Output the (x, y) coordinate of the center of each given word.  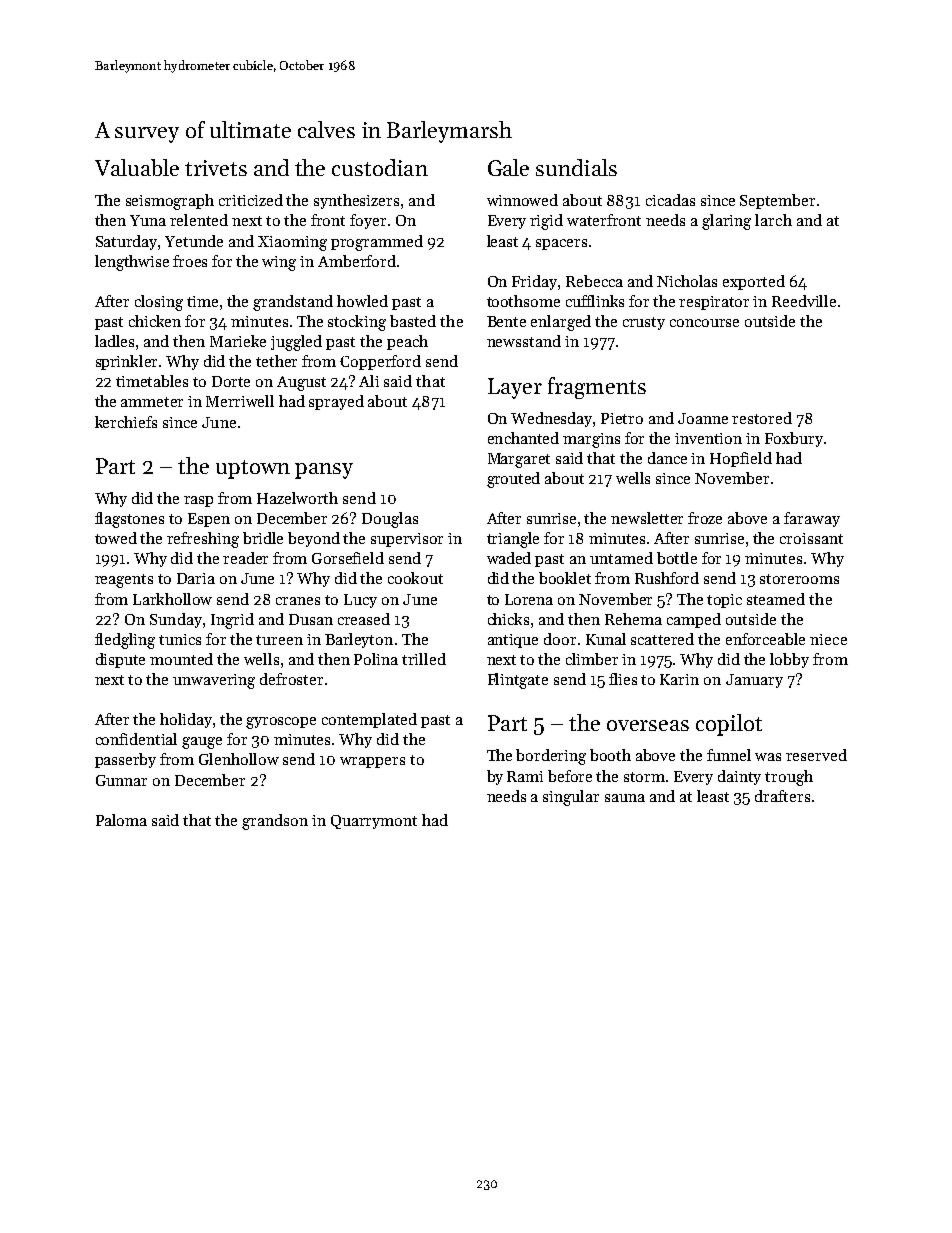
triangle (513, 540)
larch (773, 220)
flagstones (129, 520)
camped (694, 620)
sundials (576, 167)
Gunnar (121, 780)
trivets (216, 168)
